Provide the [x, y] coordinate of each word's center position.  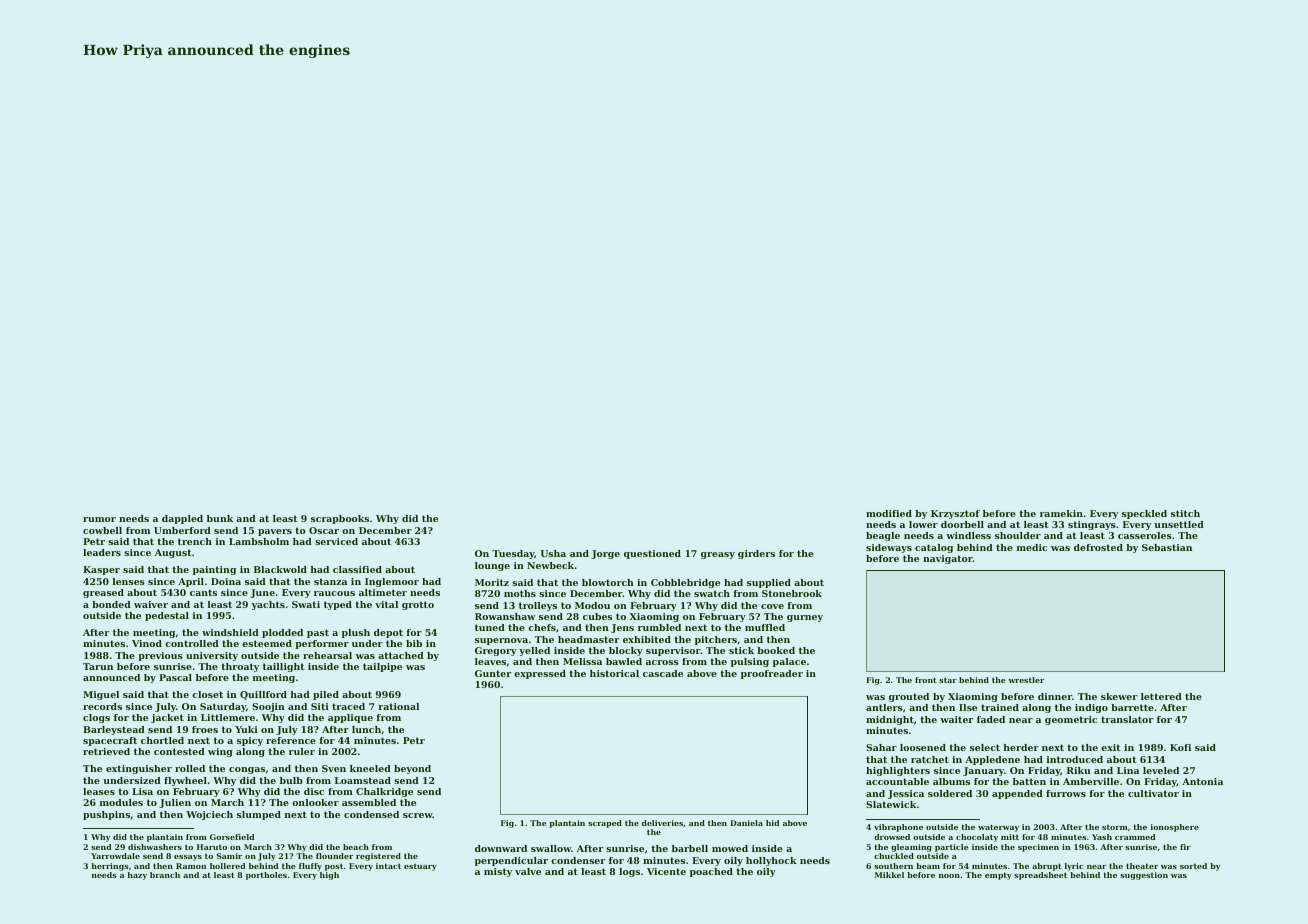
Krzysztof [955, 514]
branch [165, 875]
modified [889, 513]
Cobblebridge [685, 583]
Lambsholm [259, 541]
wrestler [1026, 680]
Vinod [147, 643]
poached [711, 872]
